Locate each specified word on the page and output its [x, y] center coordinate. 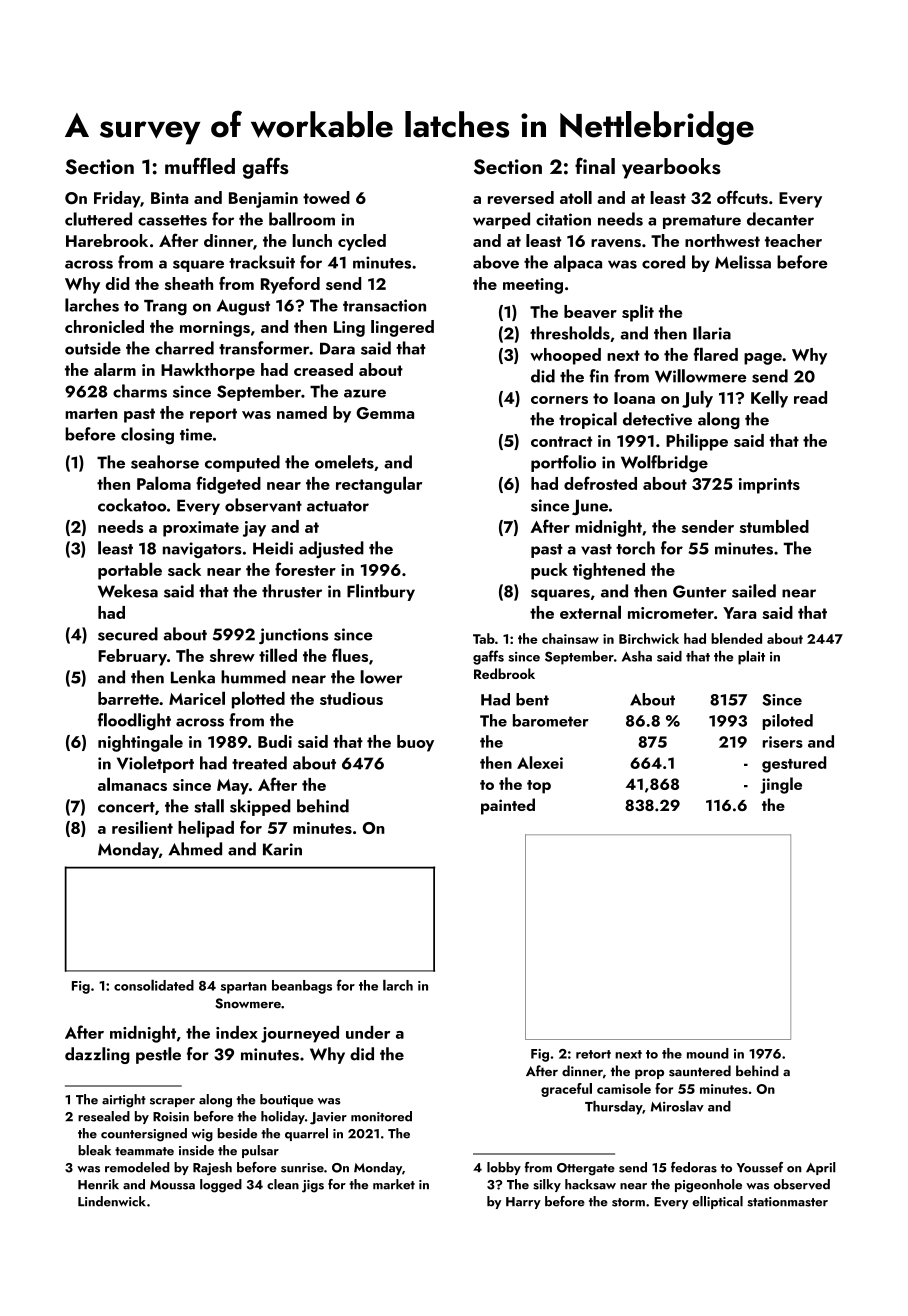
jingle [781, 785]
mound [708, 1053]
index [237, 1032]
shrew [232, 655]
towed [326, 197]
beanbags [302, 987]
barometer [551, 720]
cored [663, 262]
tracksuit [262, 262]
